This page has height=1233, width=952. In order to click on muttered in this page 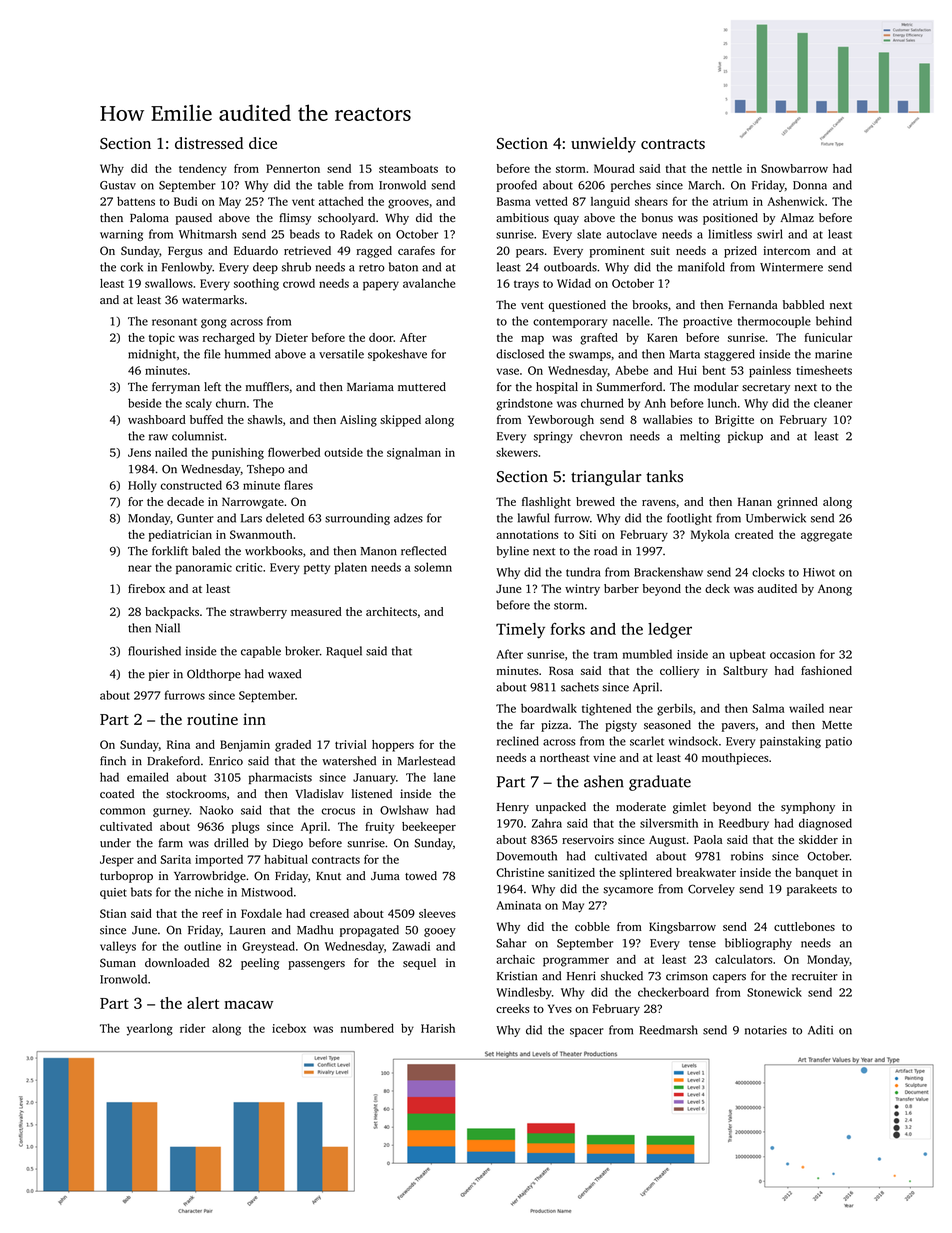, I will do `click(422, 386)`.
